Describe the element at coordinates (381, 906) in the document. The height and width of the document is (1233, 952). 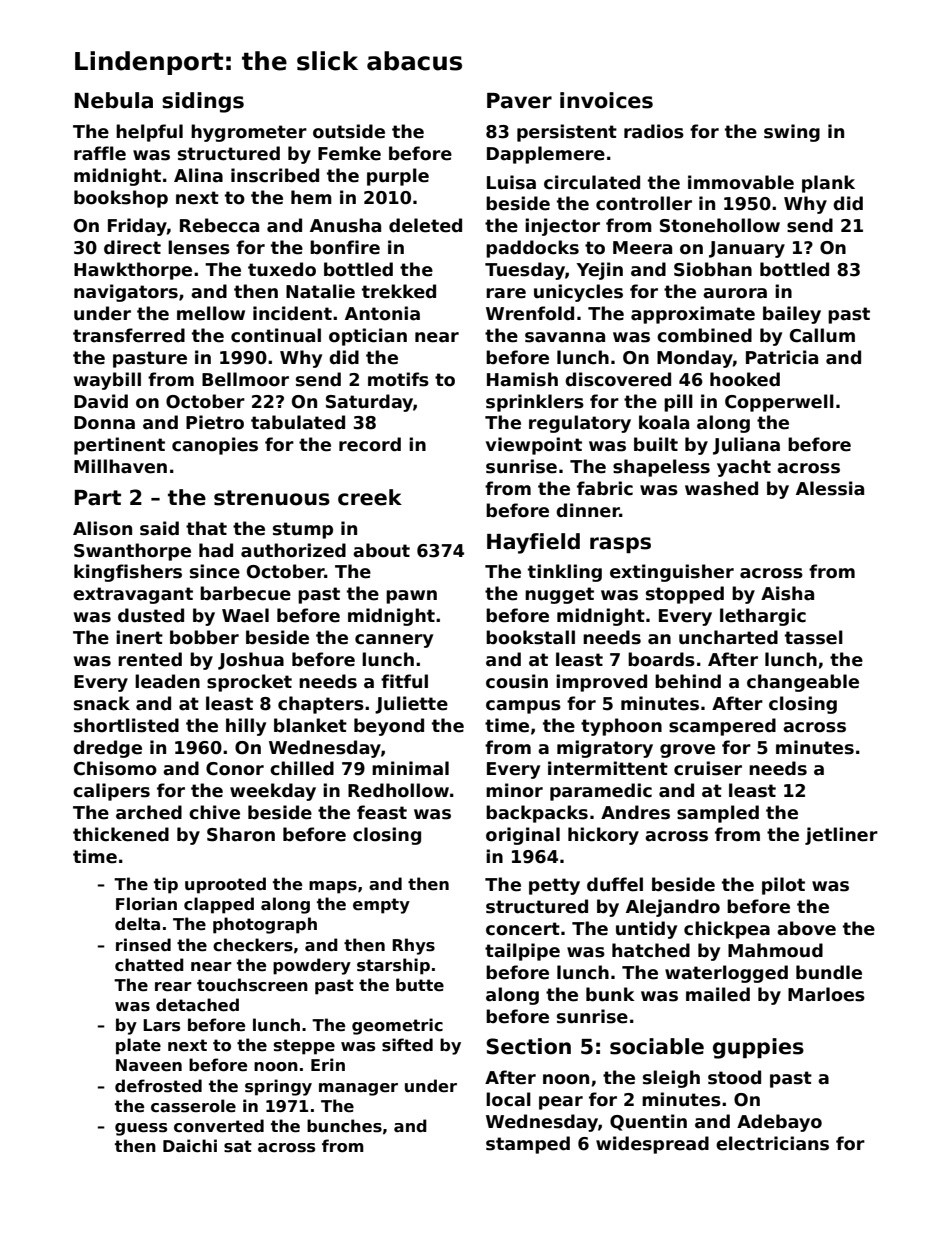
I see `empty` at that location.
